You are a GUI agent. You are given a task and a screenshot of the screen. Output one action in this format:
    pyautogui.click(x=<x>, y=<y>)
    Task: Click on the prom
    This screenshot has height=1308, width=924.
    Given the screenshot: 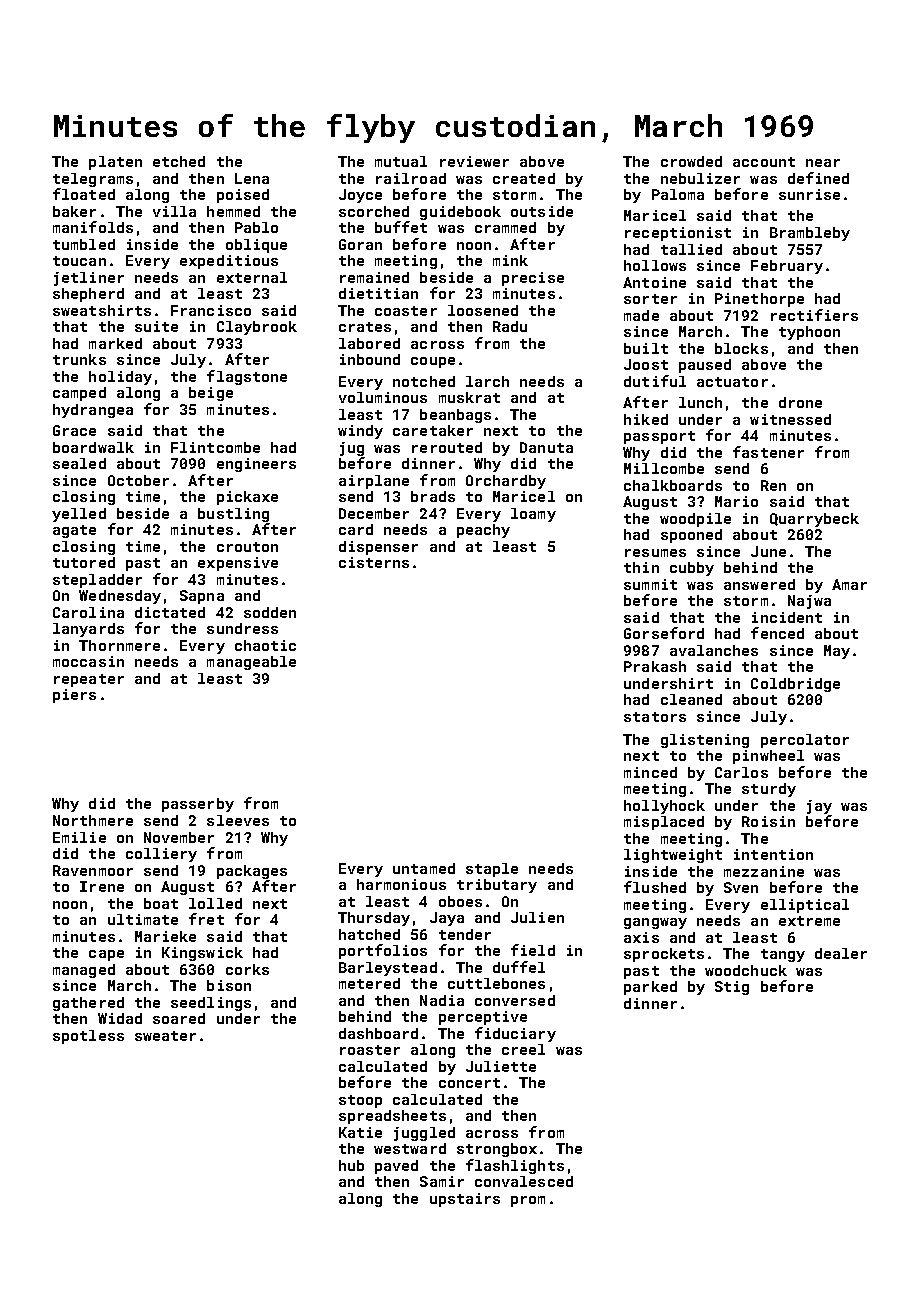 What is the action you would take?
    pyautogui.click(x=528, y=1201)
